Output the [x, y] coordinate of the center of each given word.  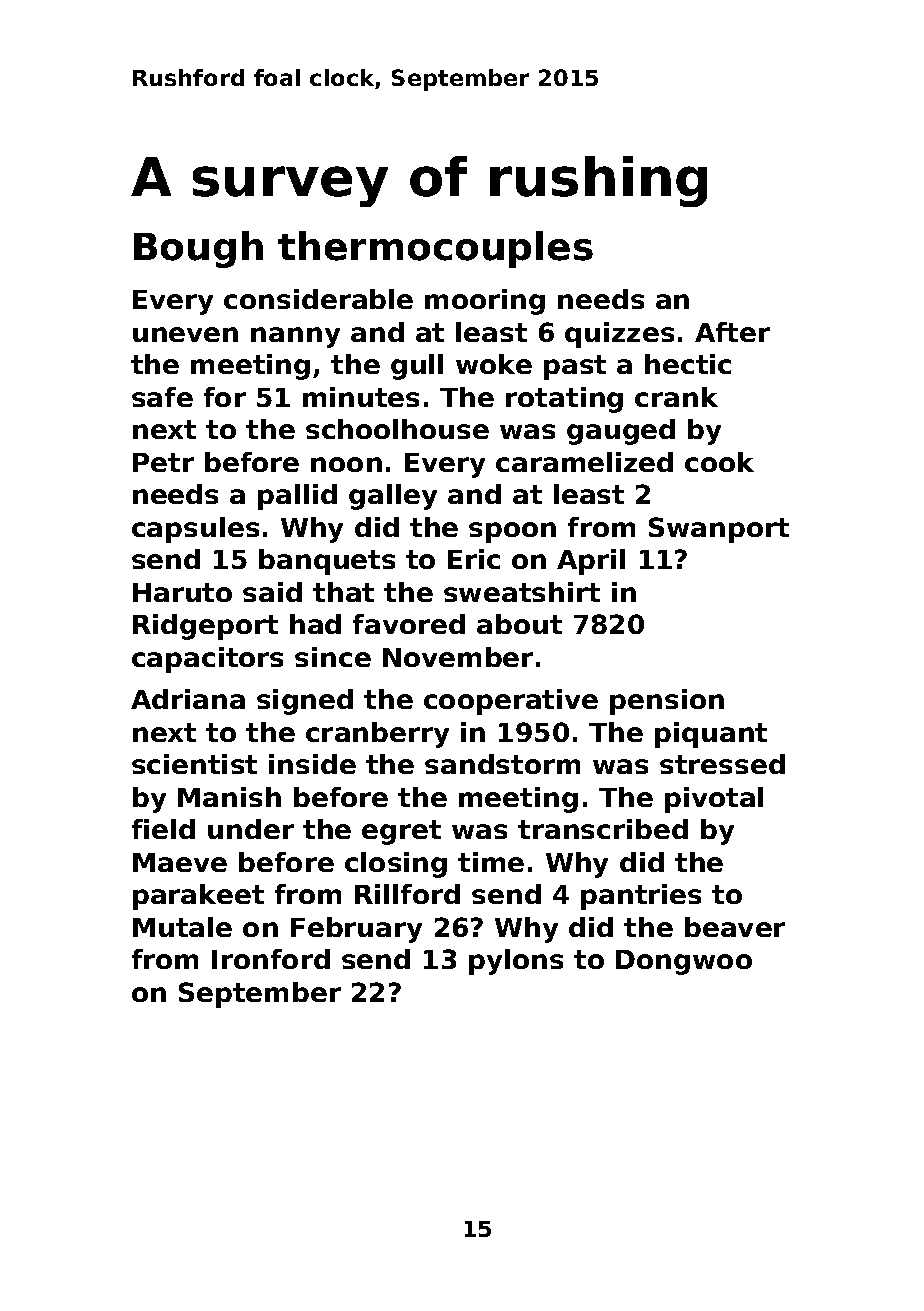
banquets [327, 562]
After [732, 332]
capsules [195, 530]
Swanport [719, 530]
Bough [198, 249]
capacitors [207, 660]
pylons [516, 962]
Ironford [271, 959]
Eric [474, 559]
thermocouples [435, 249]
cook [719, 462]
